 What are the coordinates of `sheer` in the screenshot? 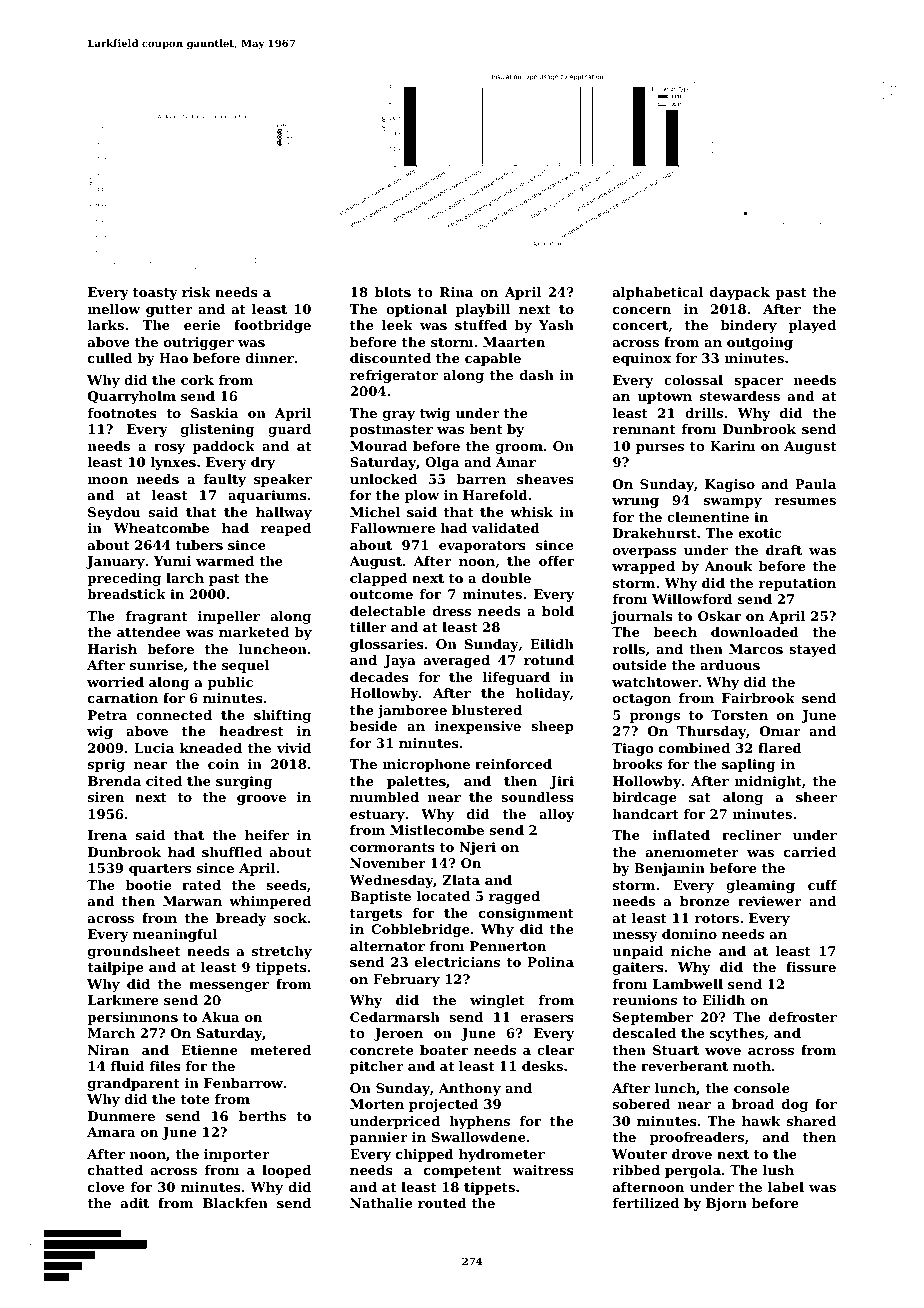 It's located at (816, 797).
